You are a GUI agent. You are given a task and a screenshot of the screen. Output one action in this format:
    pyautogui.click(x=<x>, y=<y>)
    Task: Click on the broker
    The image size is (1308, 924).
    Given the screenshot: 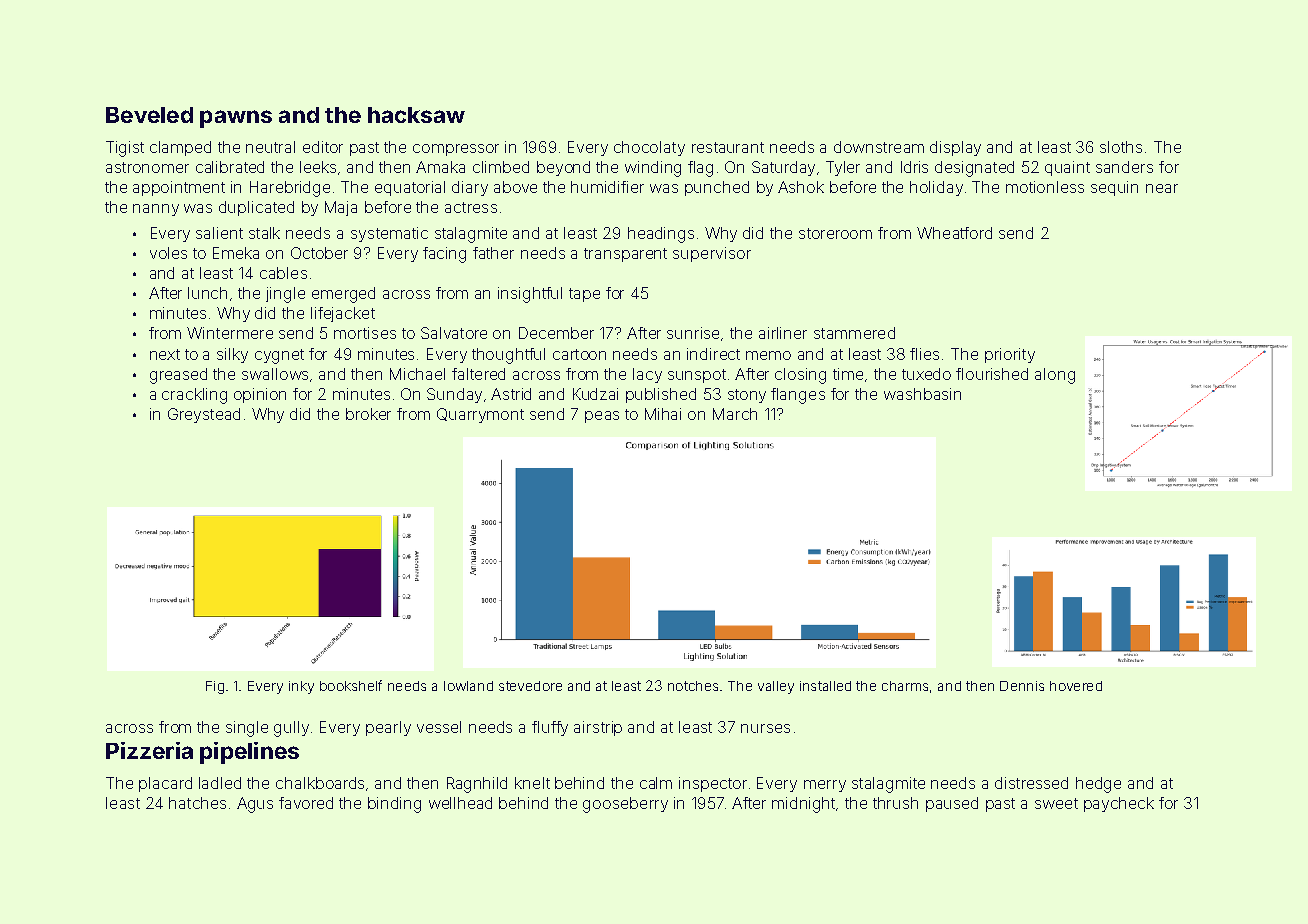 What is the action you would take?
    pyautogui.click(x=368, y=414)
